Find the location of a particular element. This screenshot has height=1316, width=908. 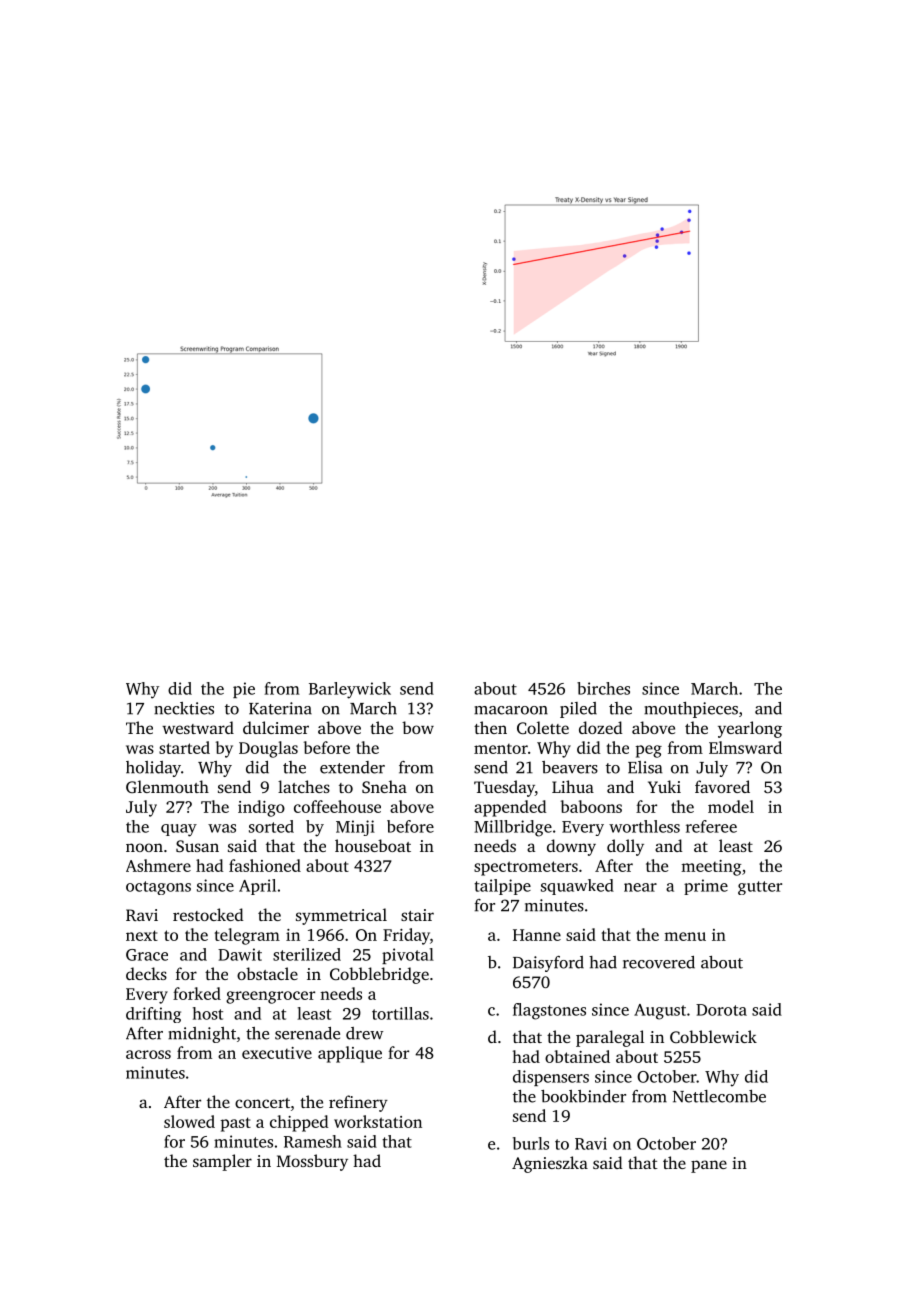

symmetrical is located at coordinates (341, 916).
